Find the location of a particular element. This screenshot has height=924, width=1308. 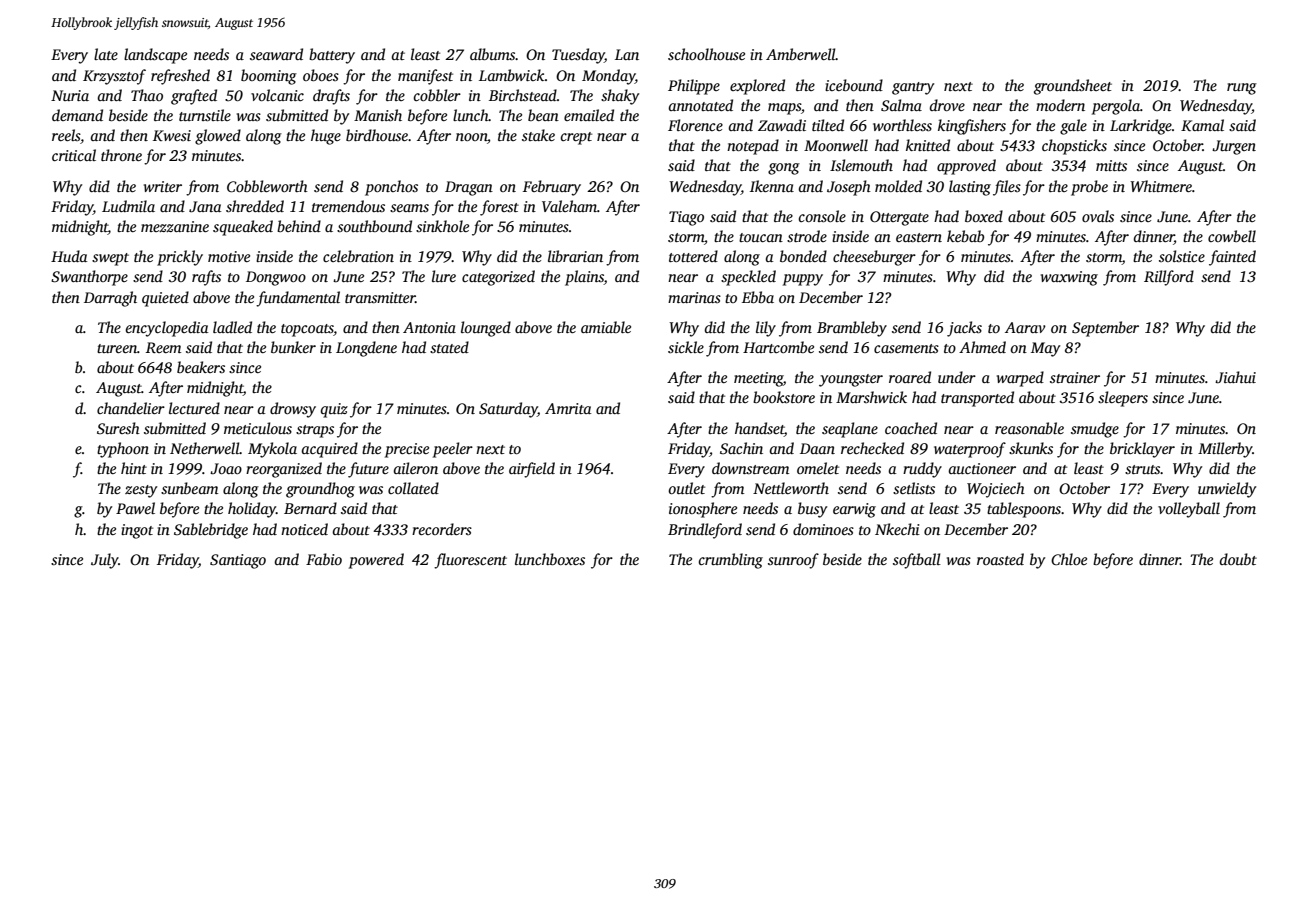

ladled is located at coordinates (232, 327).
